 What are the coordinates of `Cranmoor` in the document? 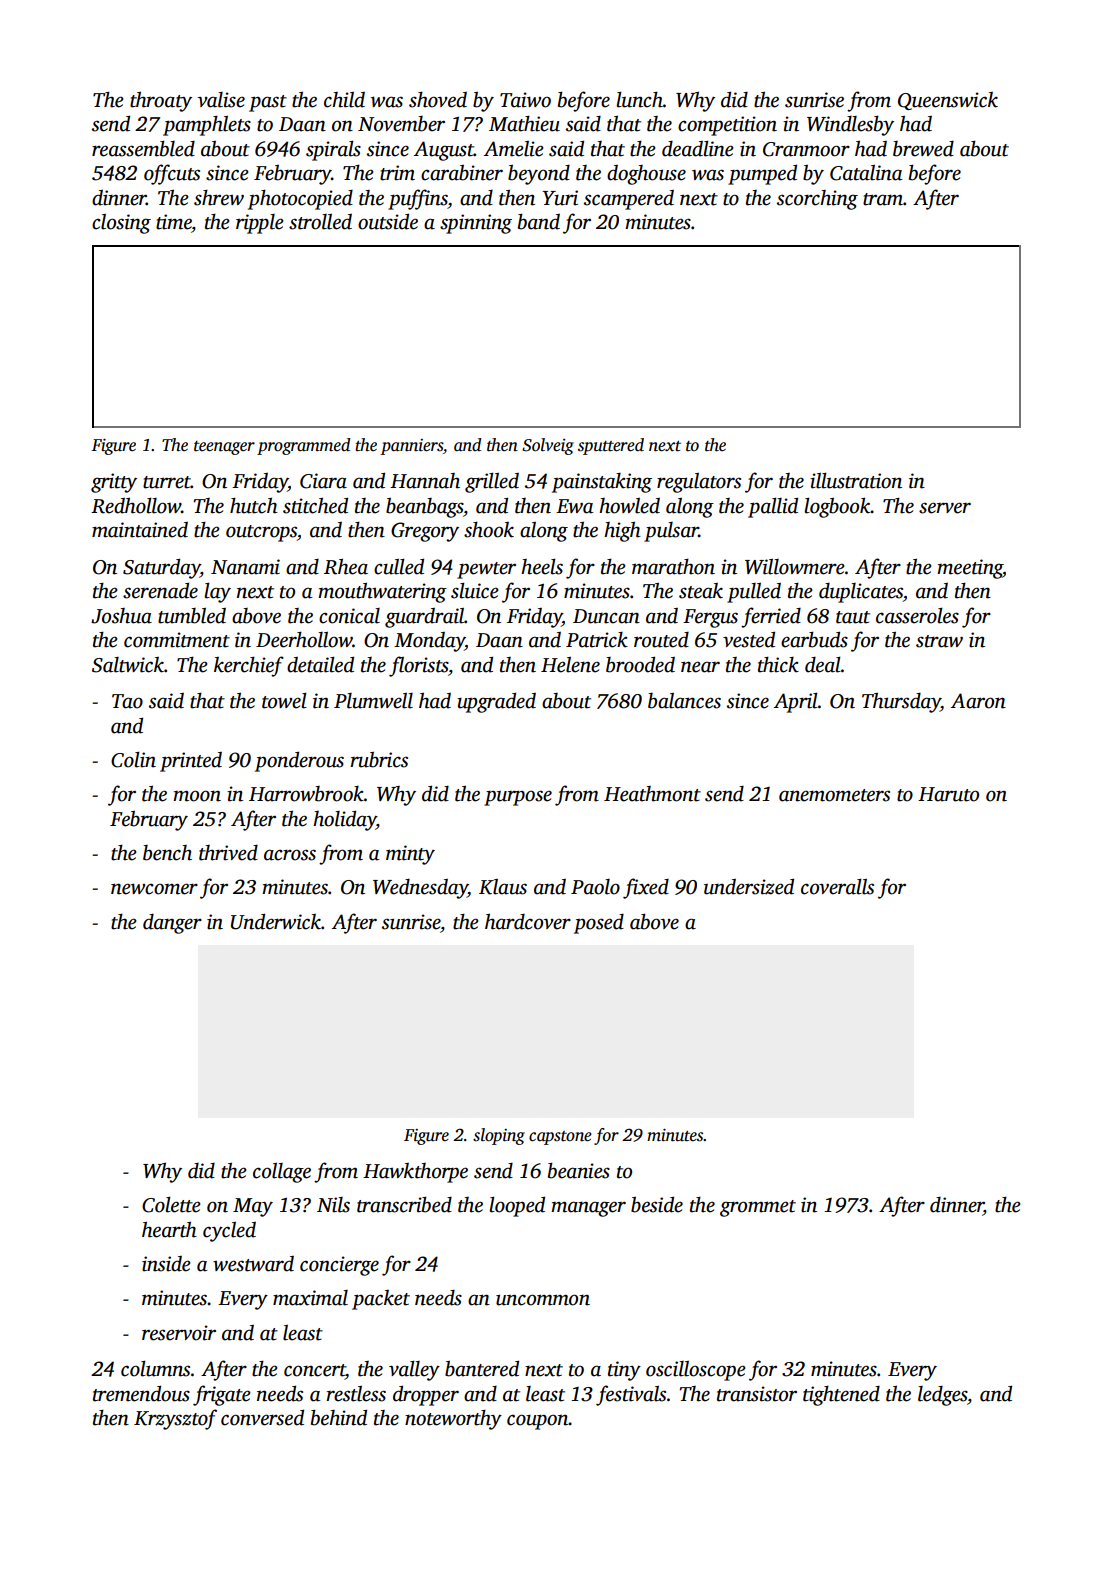 It's located at (806, 149).
